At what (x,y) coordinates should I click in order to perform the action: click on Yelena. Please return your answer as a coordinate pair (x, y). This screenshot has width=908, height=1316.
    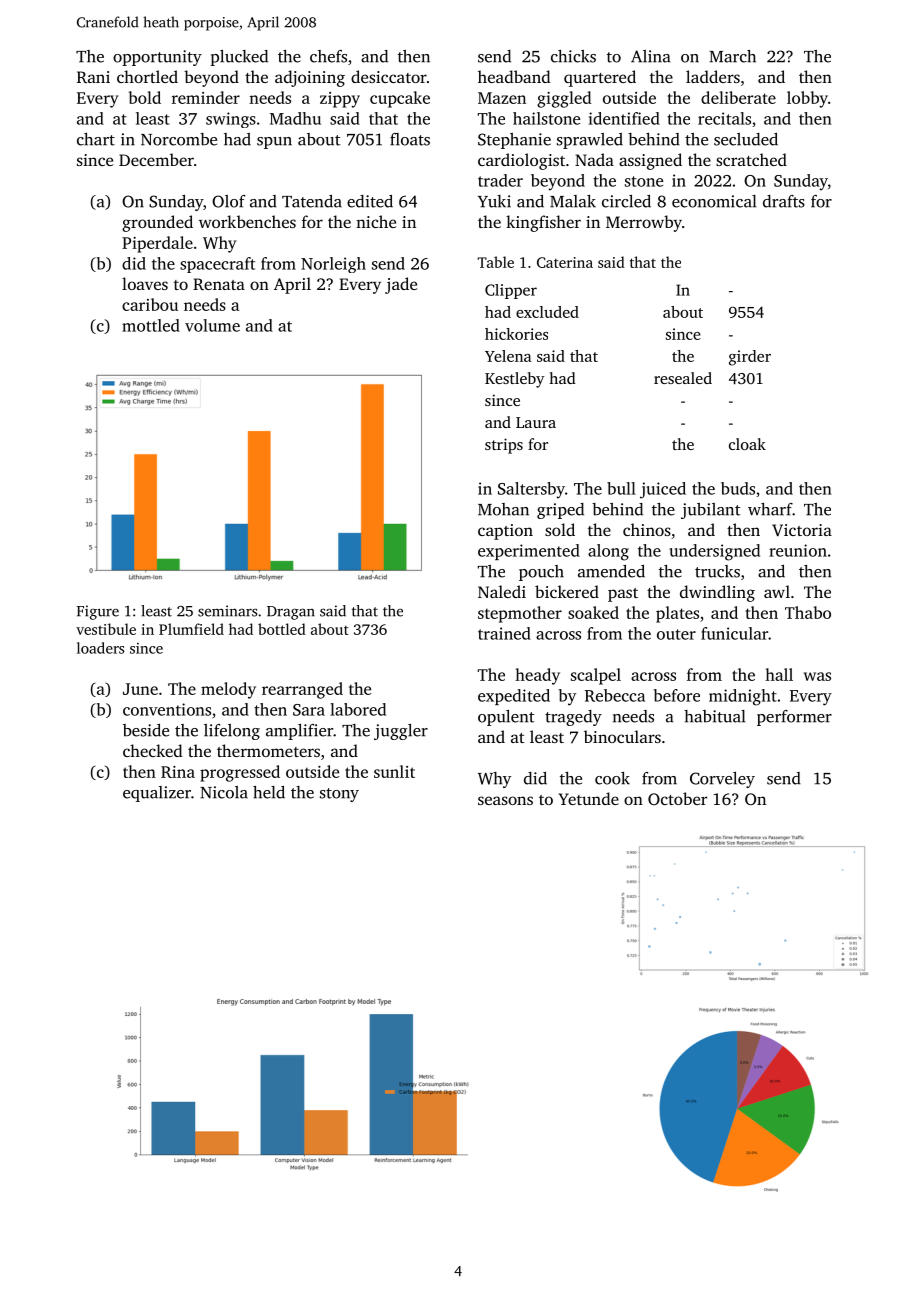
    Looking at the image, I should click on (508, 356).
